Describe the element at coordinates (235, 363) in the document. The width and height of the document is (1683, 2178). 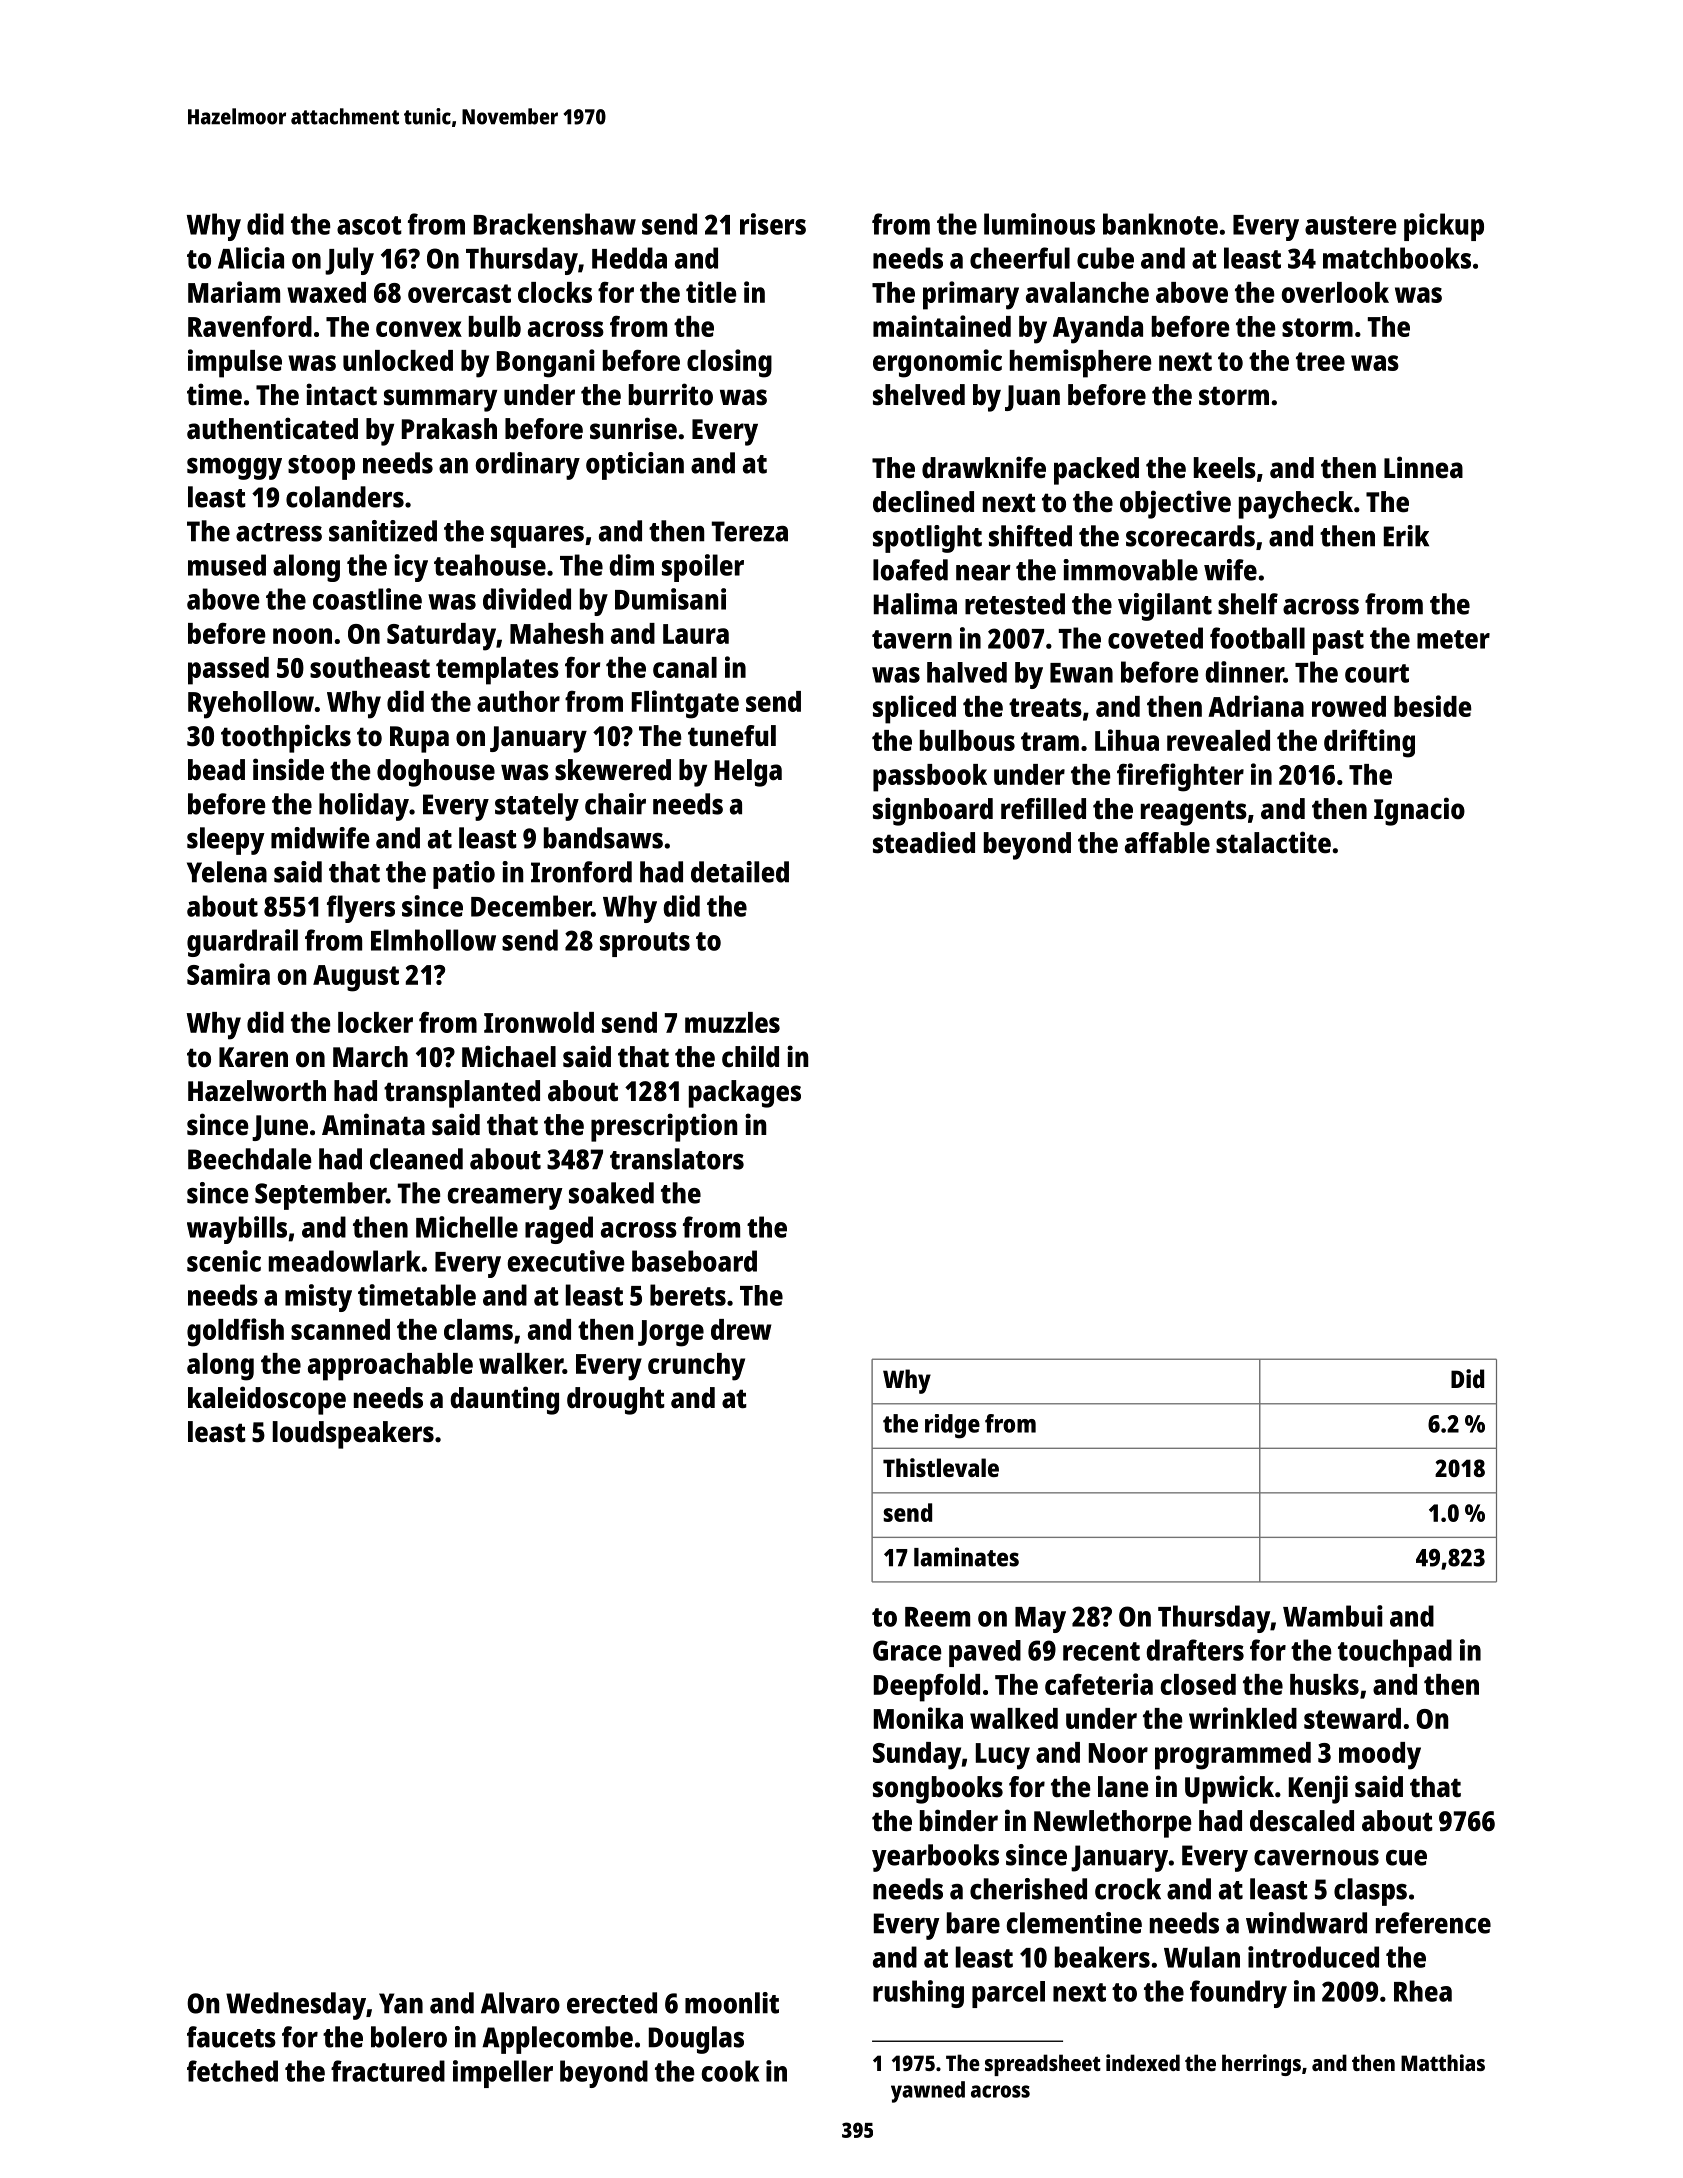
I see `impulse` at that location.
